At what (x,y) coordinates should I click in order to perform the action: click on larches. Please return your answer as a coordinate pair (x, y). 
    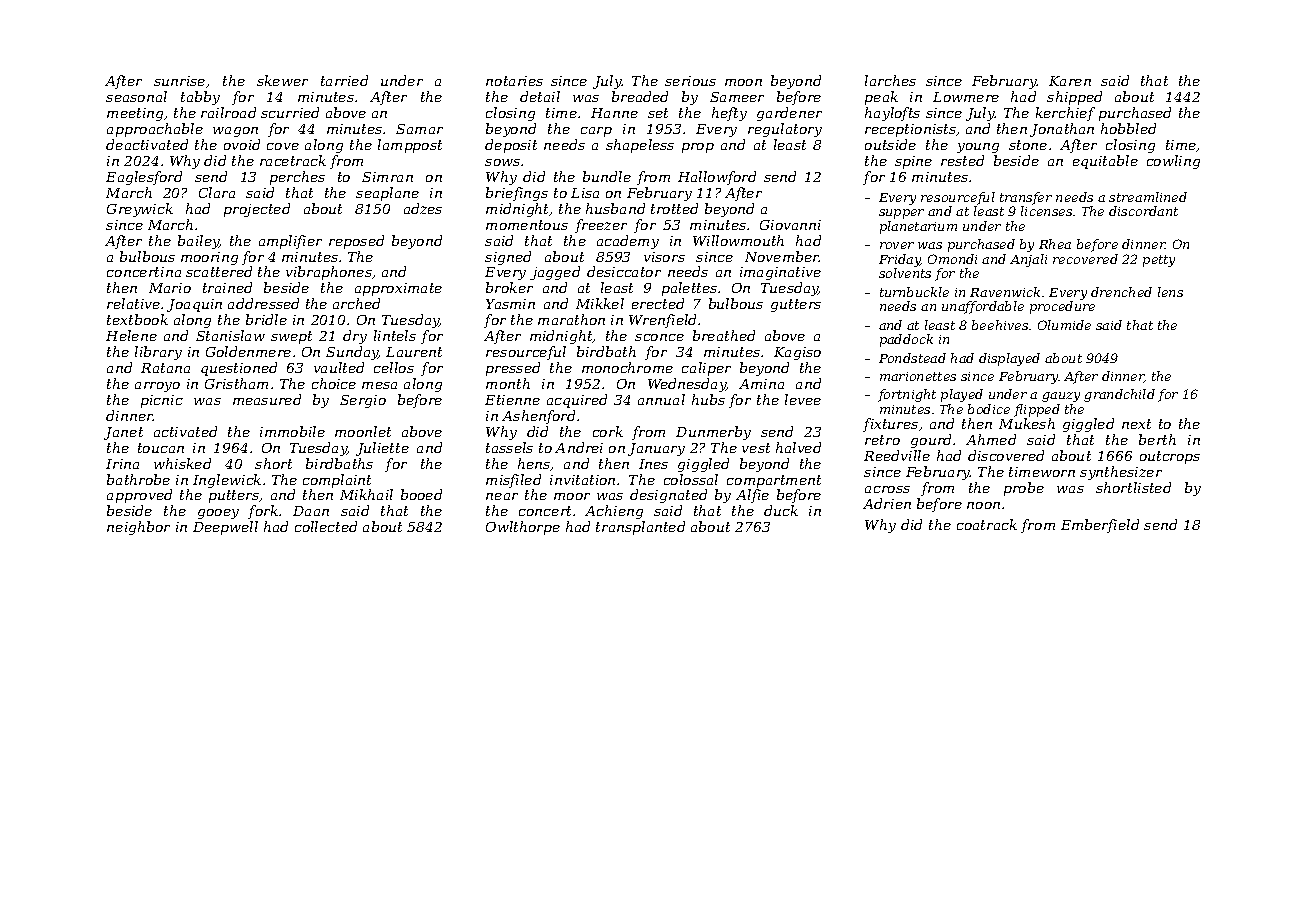
    Looking at the image, I should click on (890, 80).
